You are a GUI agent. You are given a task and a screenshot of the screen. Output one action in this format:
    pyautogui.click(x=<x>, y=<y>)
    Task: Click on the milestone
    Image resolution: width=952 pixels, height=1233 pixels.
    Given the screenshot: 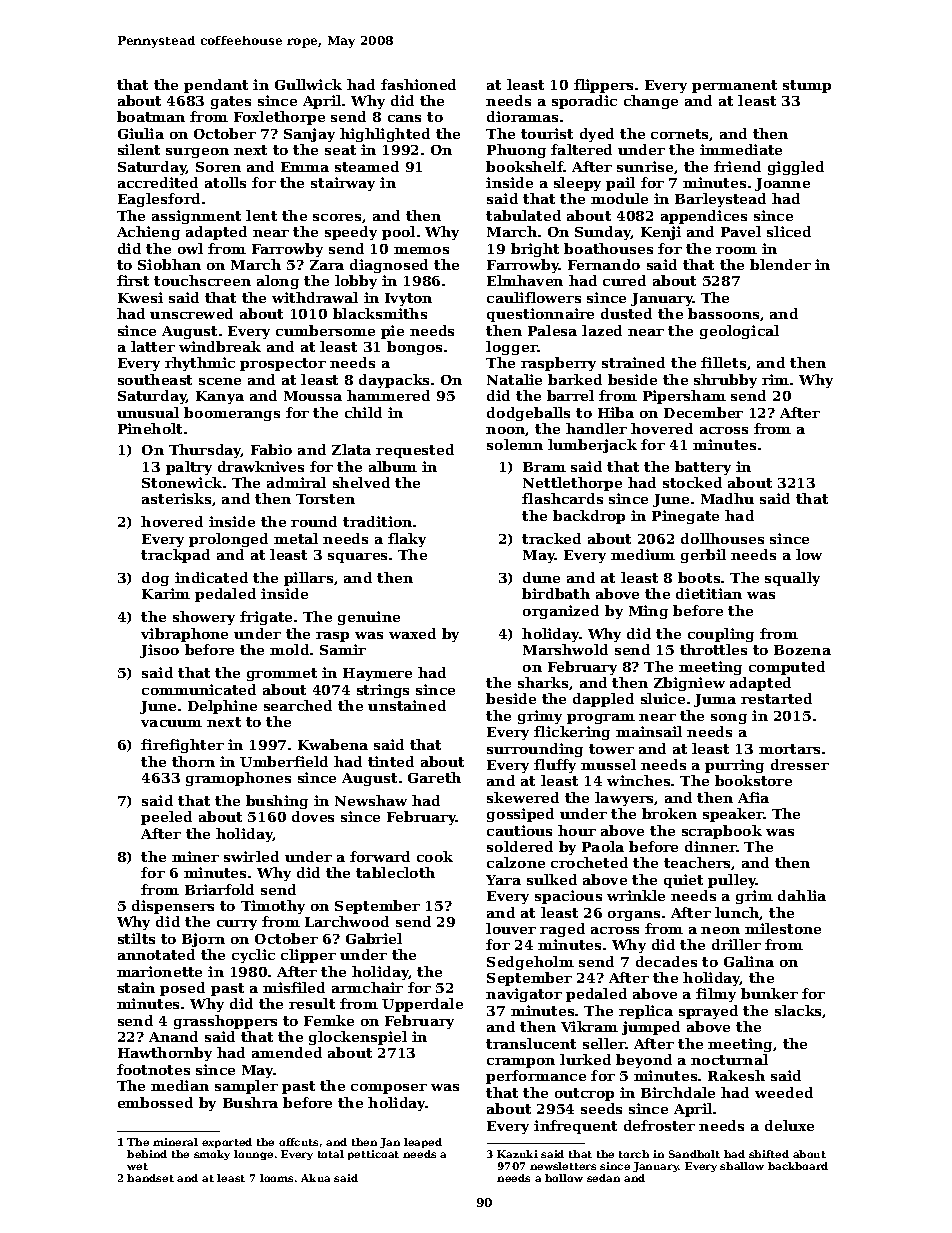 What is the action you would take?
    pyautogui.click(x=783, y=928)
